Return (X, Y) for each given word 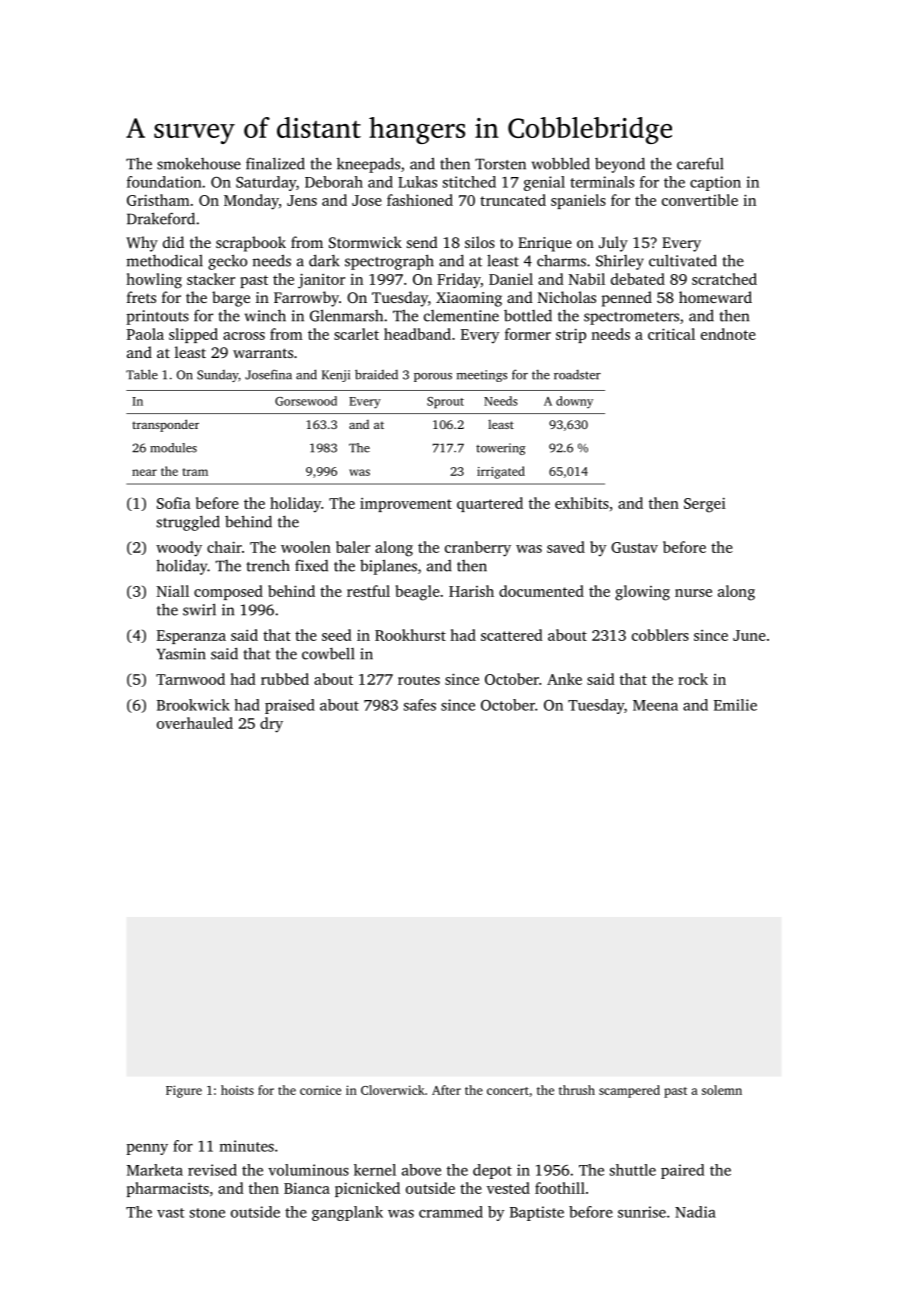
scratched (724, 279)
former (528, 334)
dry (271, 725)
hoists (237, 1090)
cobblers (660, 635)
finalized (275, 163)
